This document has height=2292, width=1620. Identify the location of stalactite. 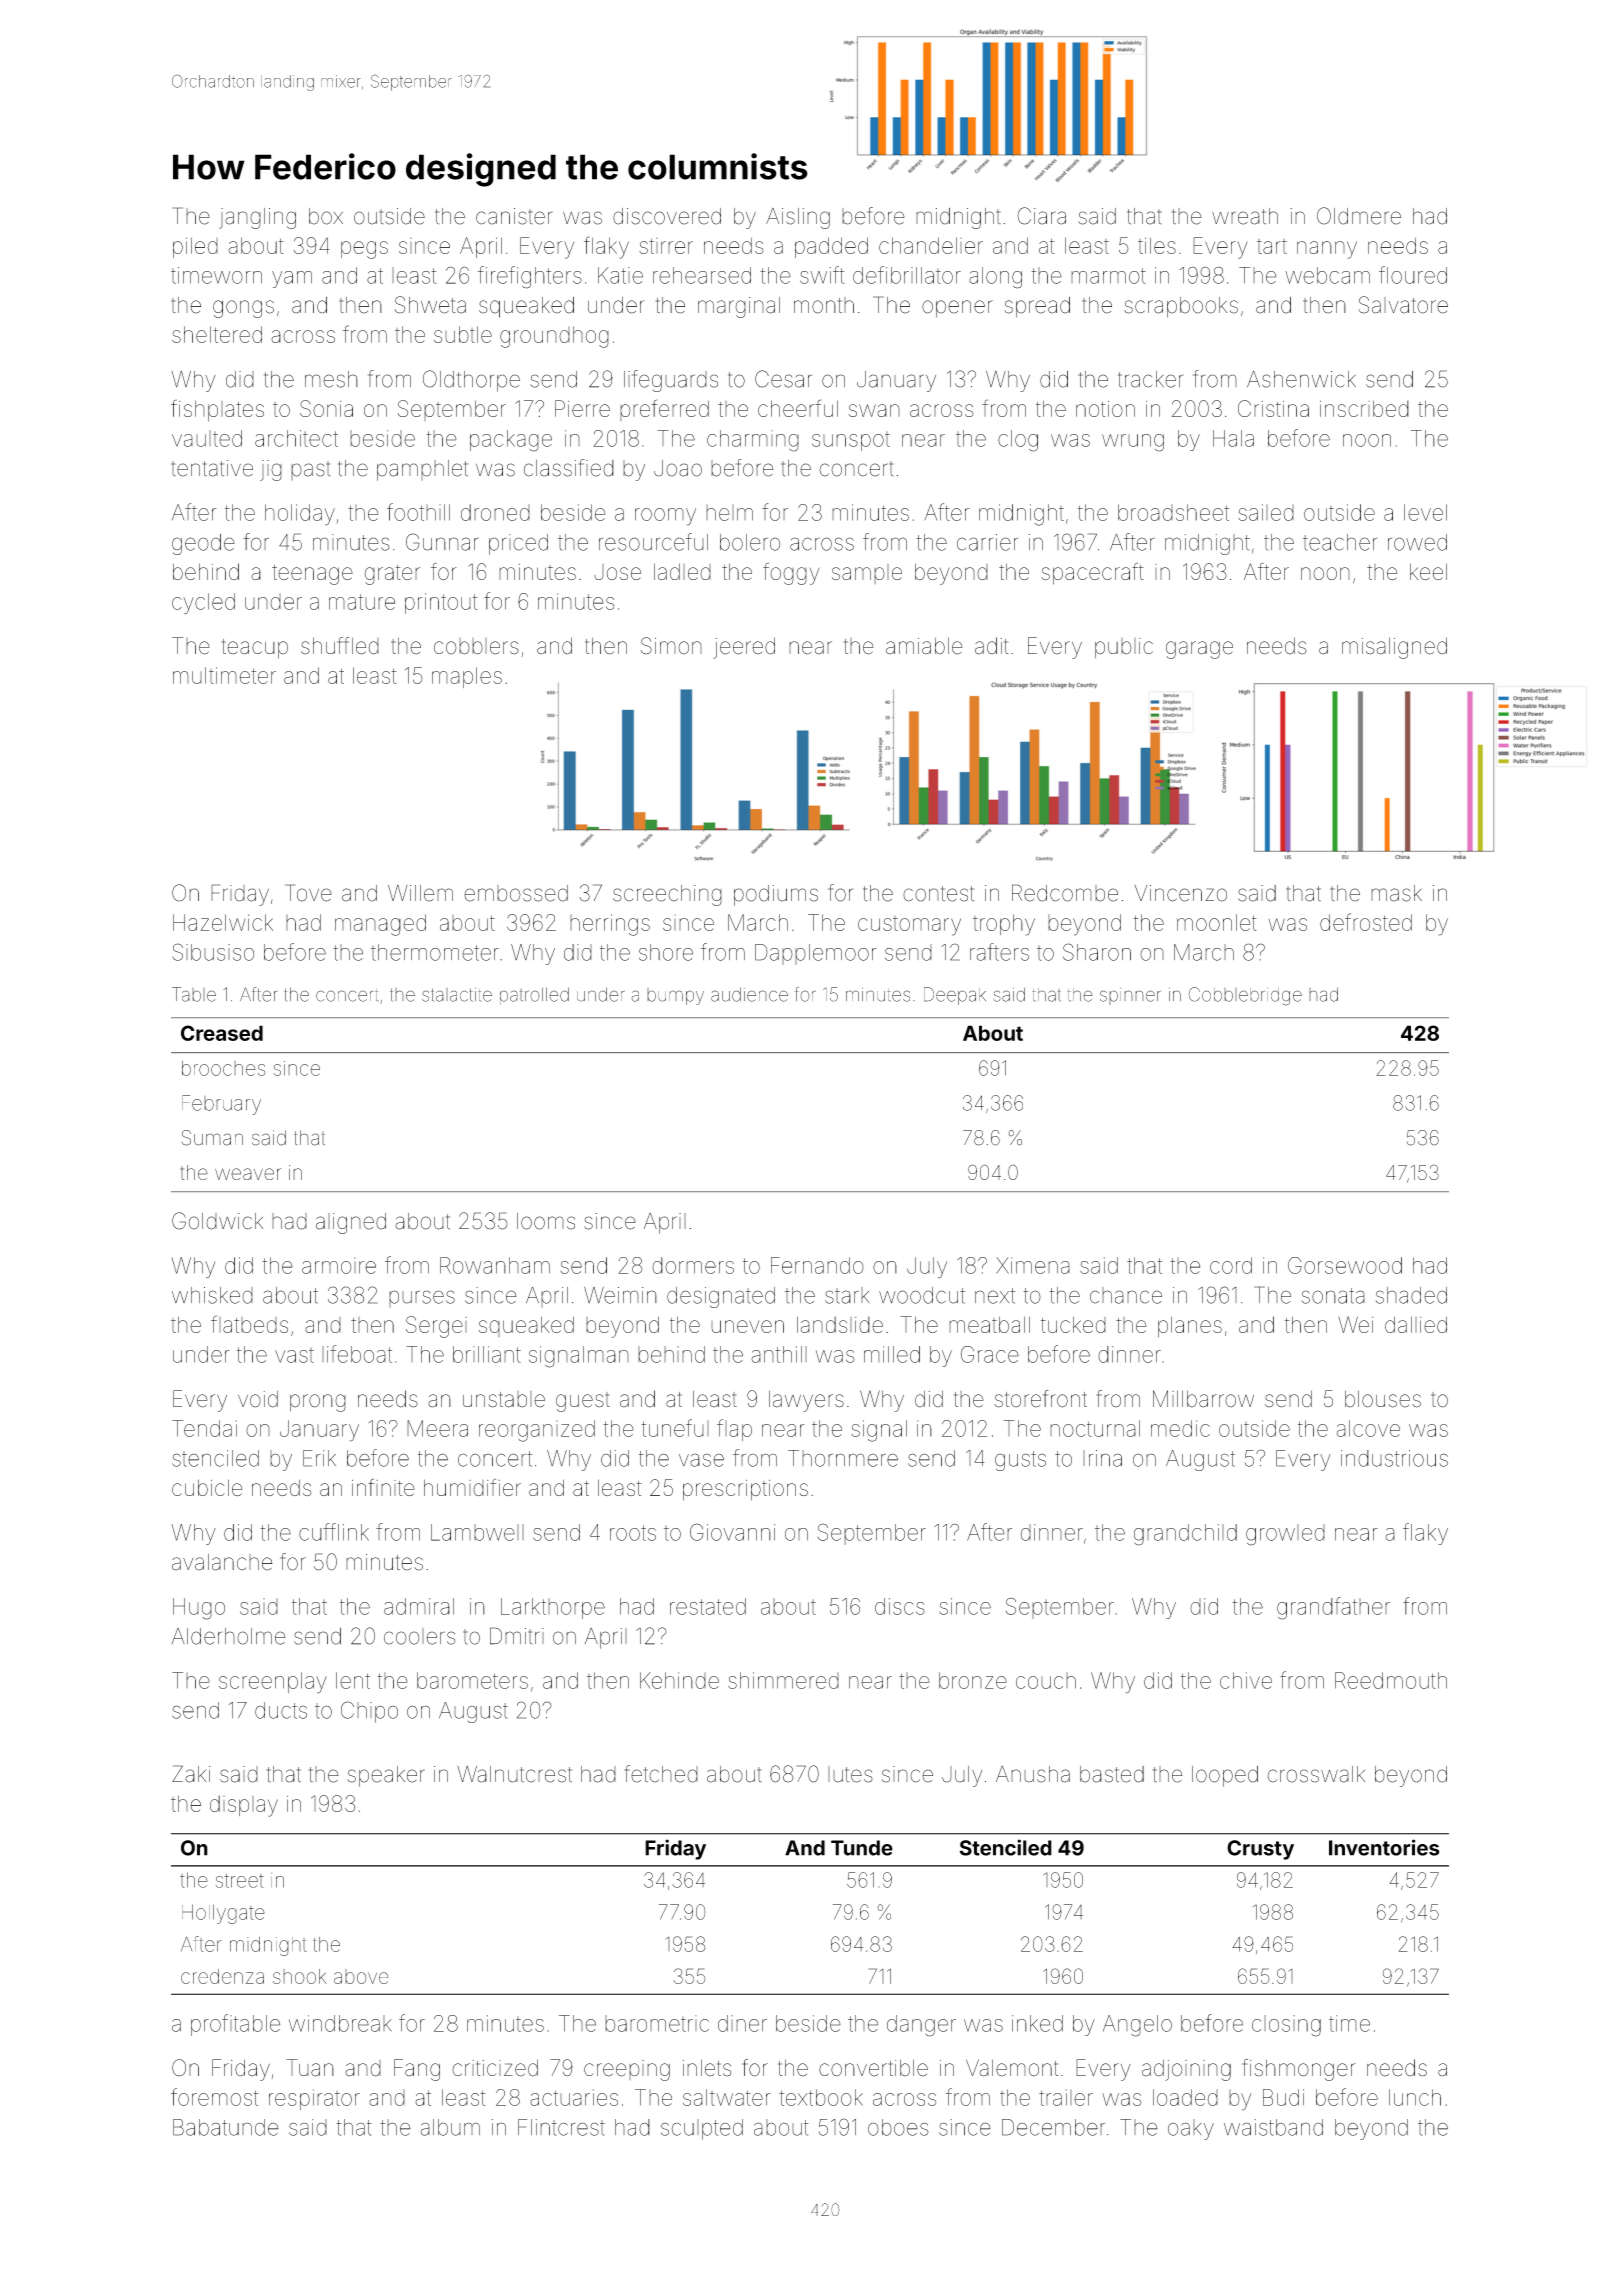
(457, 995).
